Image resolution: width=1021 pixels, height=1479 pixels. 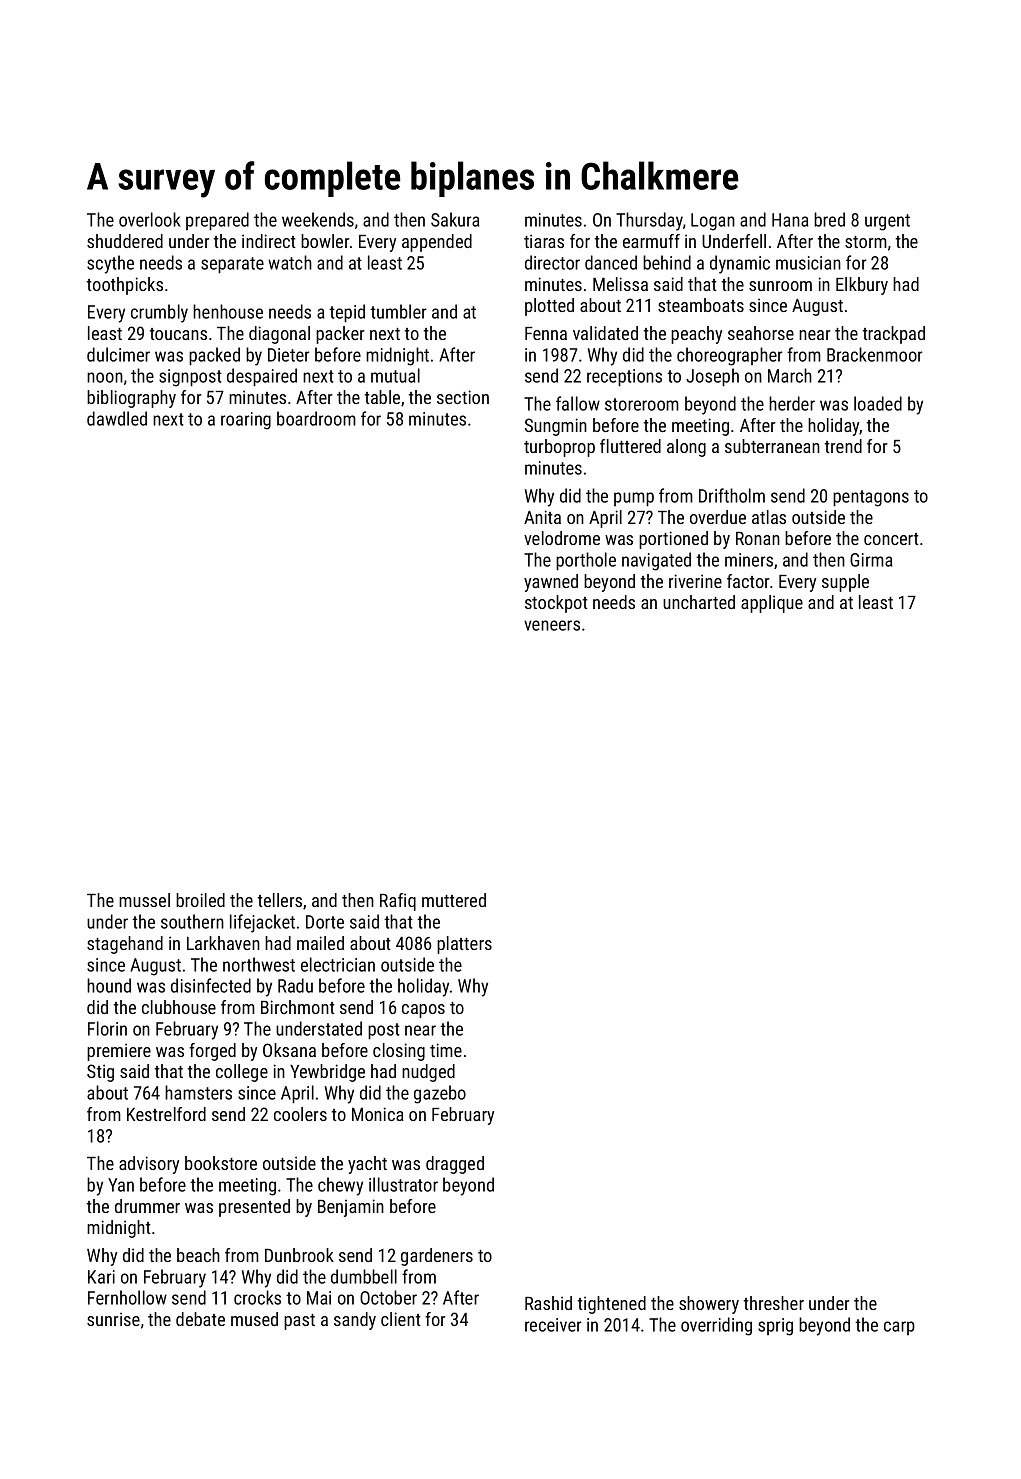 What do you see at coordinates (144, 900) in the screenshot?
I see `mussel` at bounding box center [144, 900].
